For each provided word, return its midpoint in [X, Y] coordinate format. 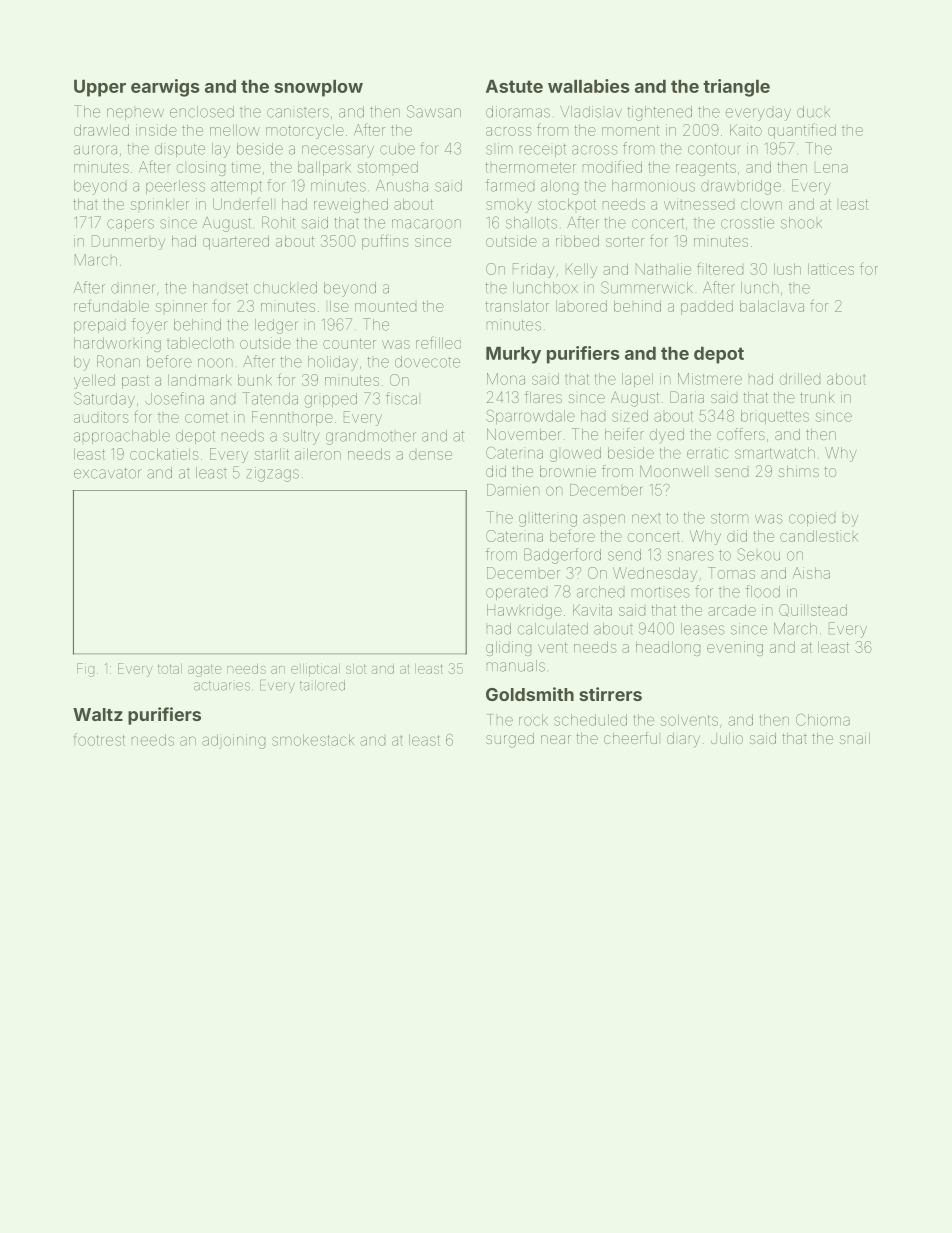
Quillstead [813, 610]
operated [516, 594]
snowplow [318, 88]
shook [801, 223]
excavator [108, 473]
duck [813, 112]
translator [517, 306]
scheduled [590, 720]
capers [130, 225]
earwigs [165, 88]
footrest [99, 739]
